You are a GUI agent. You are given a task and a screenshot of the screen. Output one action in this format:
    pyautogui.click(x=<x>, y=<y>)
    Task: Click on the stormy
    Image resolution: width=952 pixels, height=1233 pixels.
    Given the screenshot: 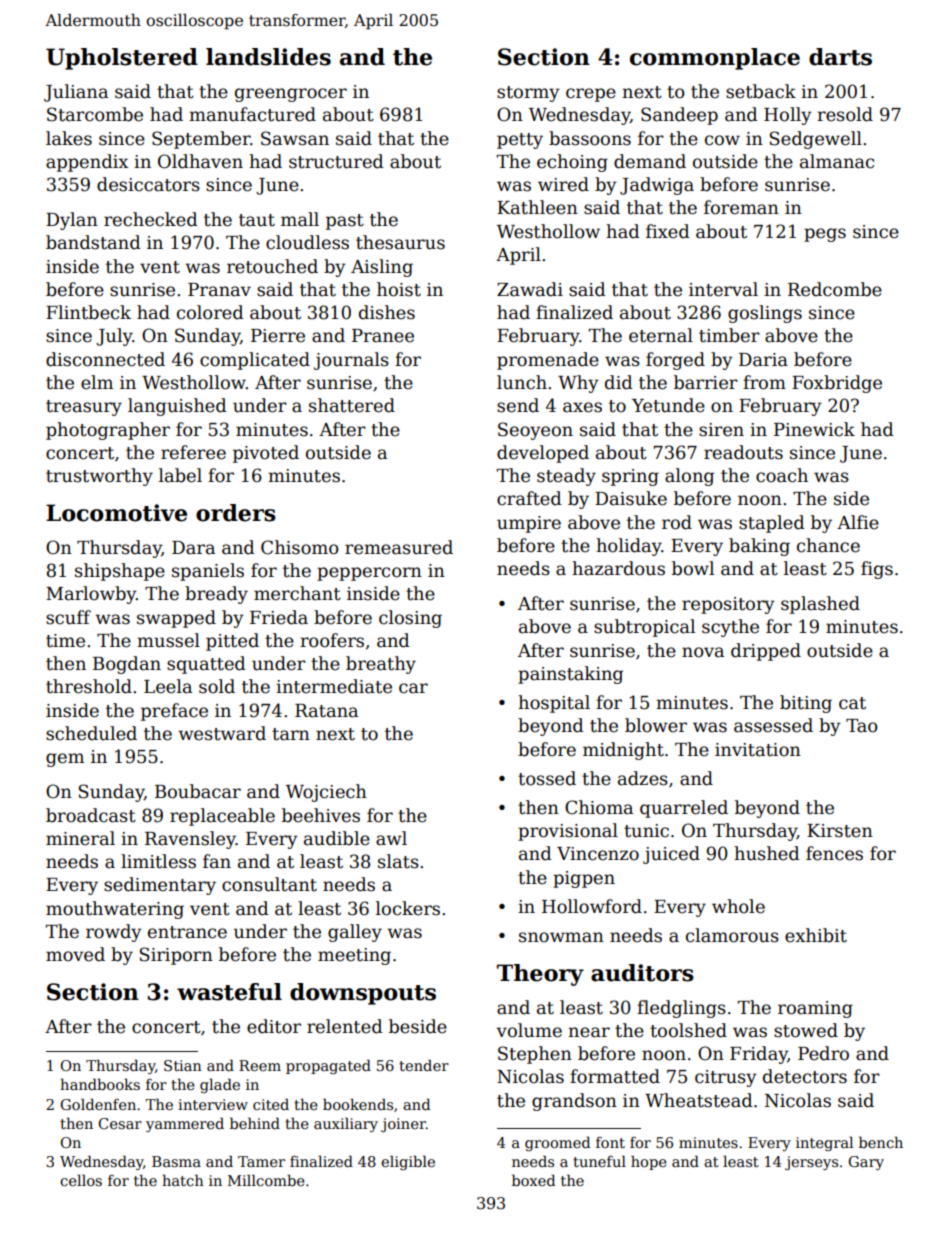 What is the action you would take?
    pyautogui.click(x=528, y=94)
